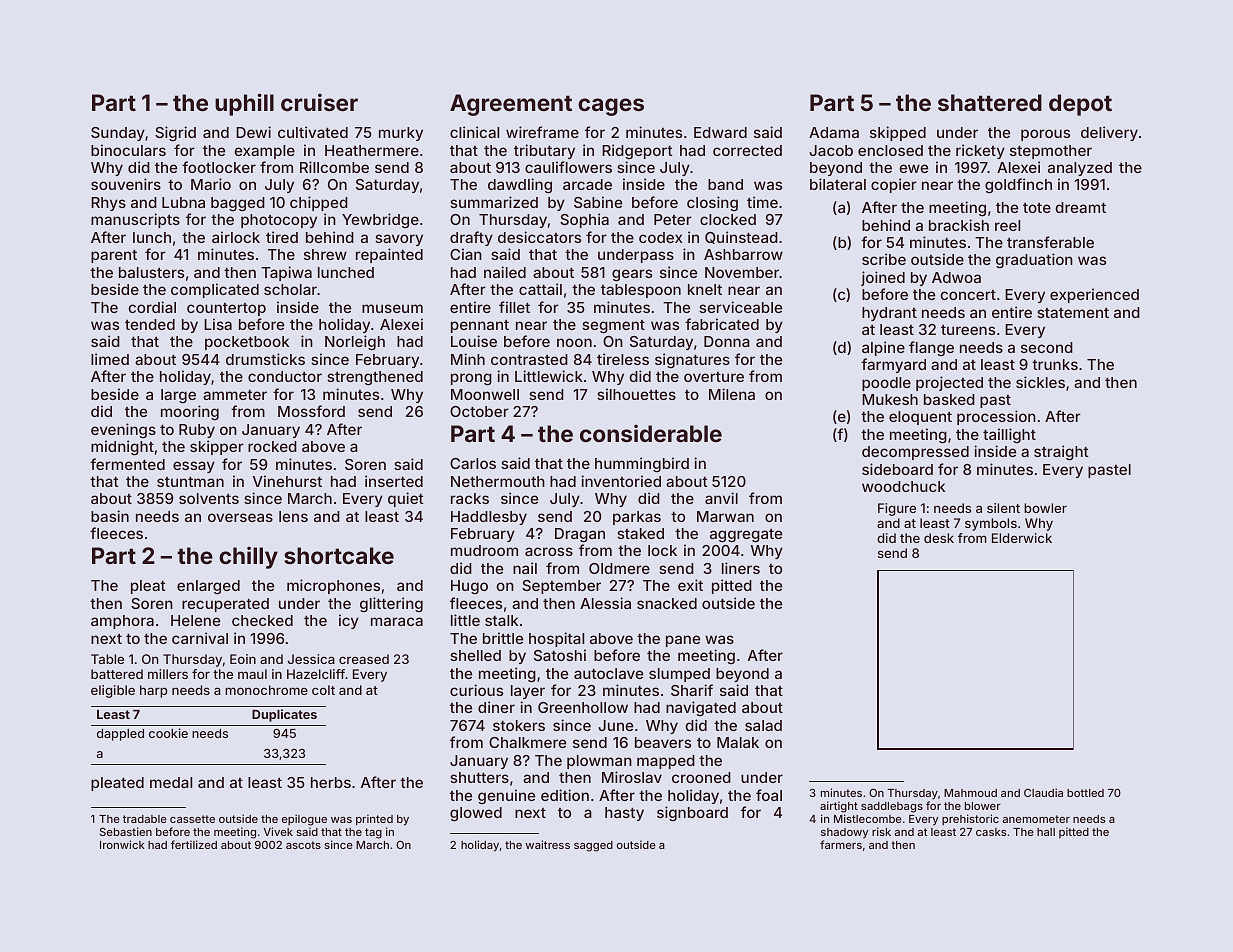 This page has height=952, width=1233. Describe the element at coordinates (763, 725) in the page. I see `salad` at that location.
